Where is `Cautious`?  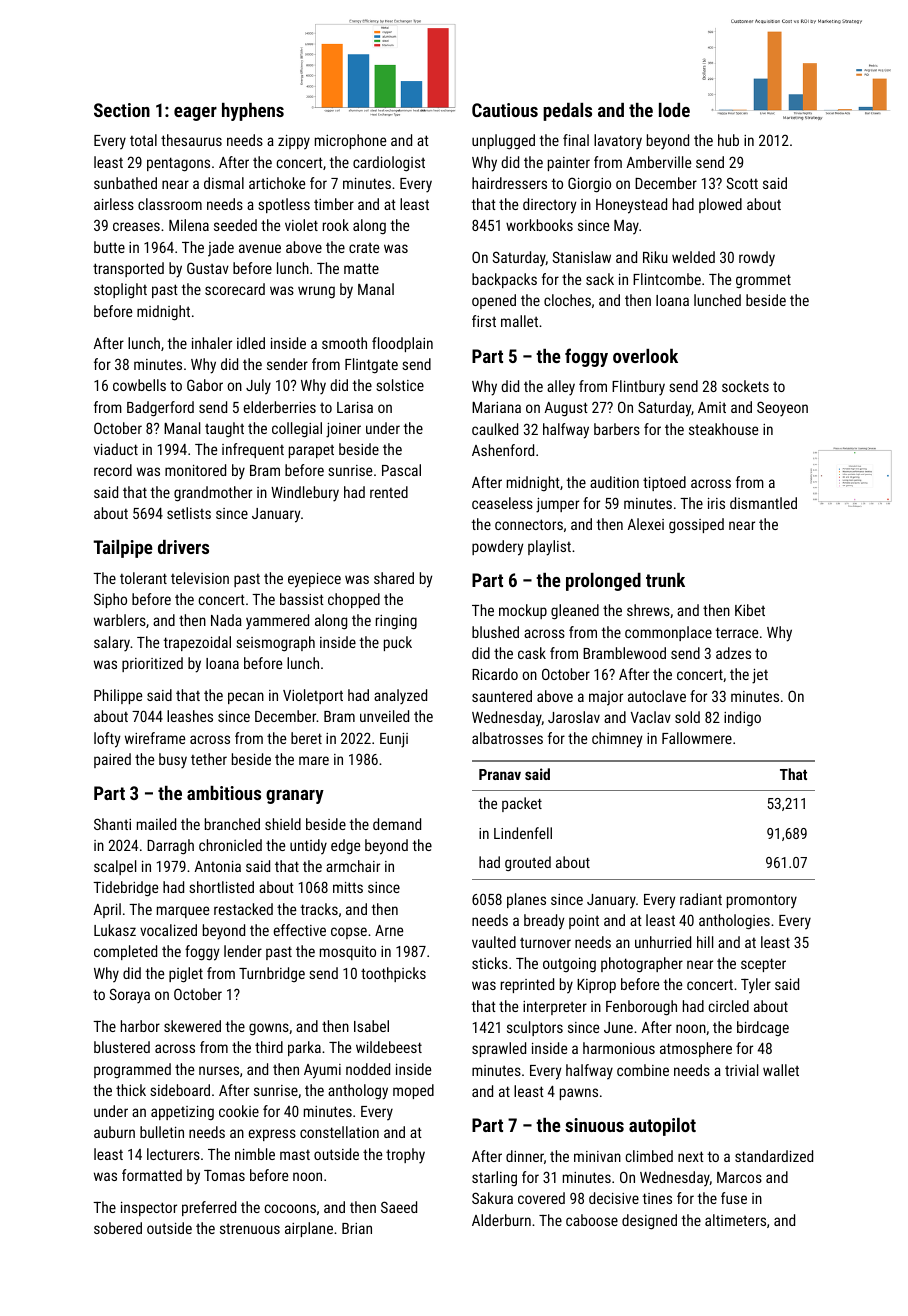 Cautious is located at coordinates (505, 110).
